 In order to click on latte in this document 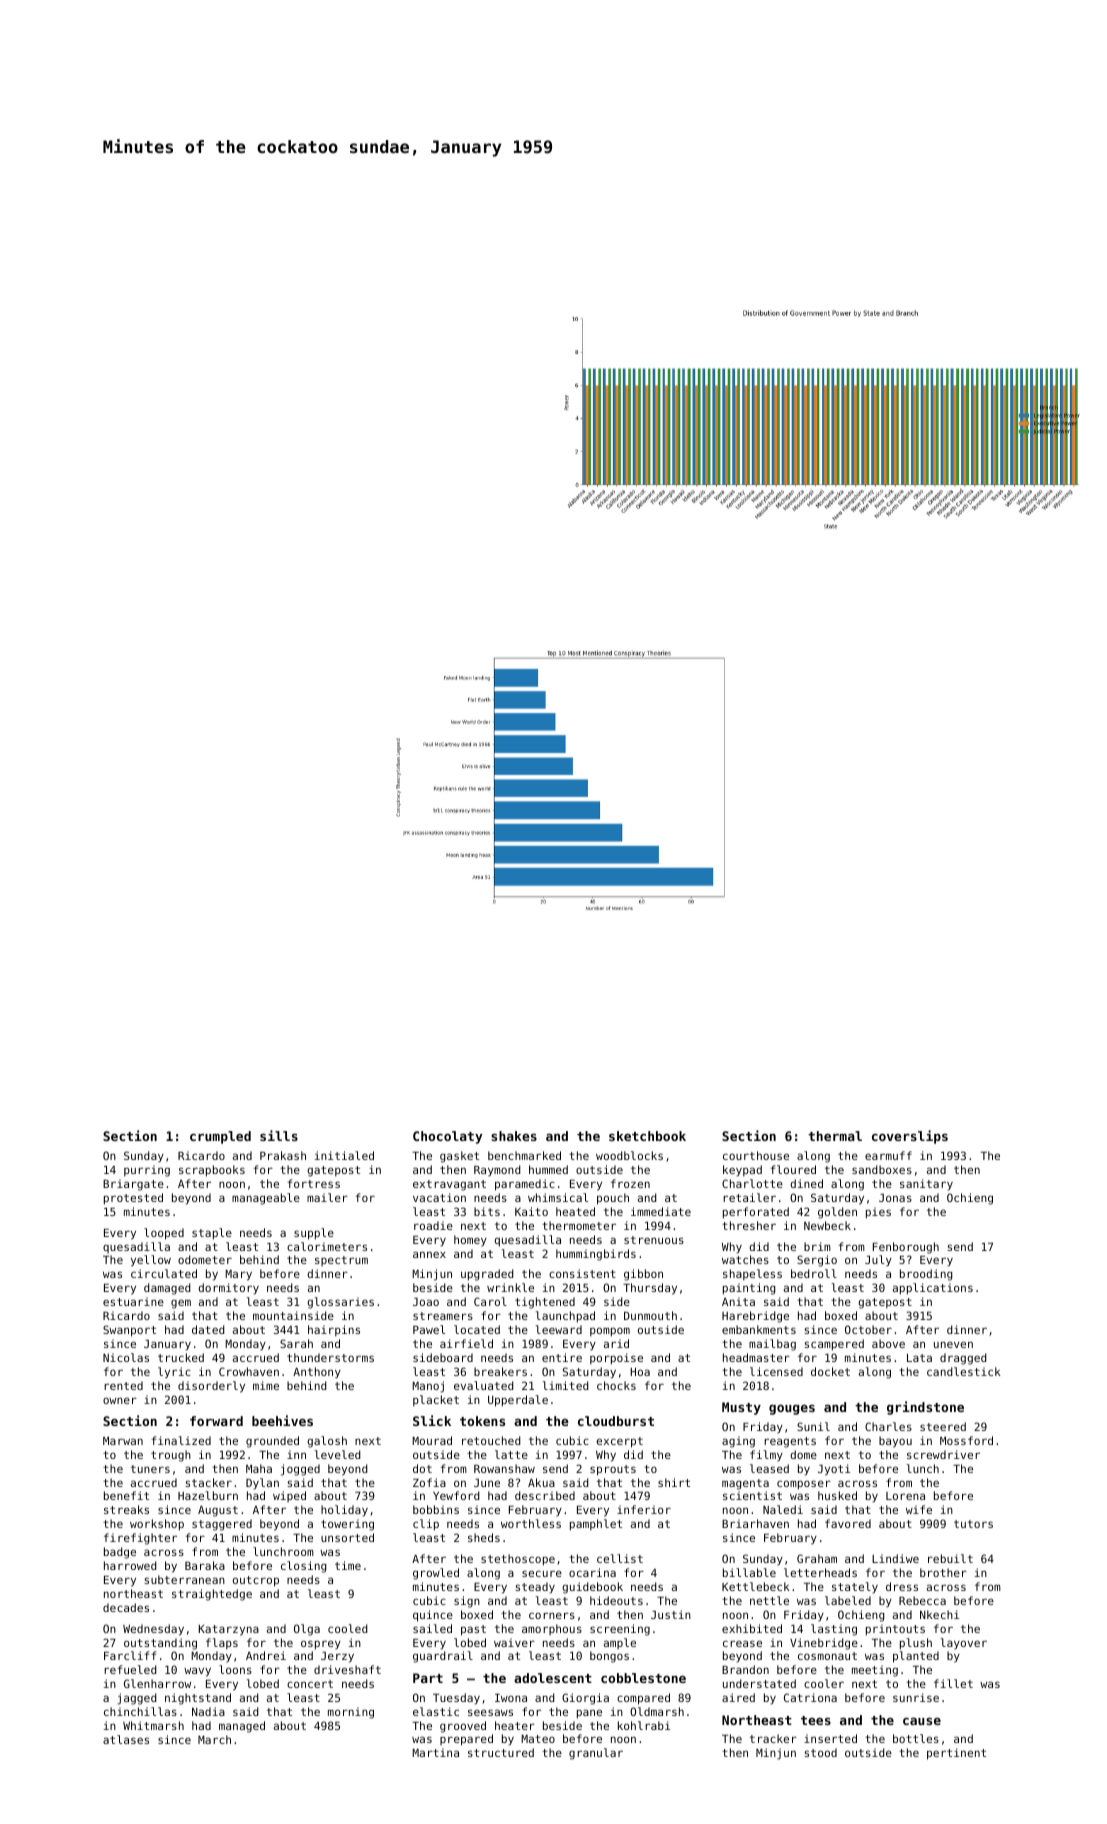, I will do `click(511, 1454)`.
